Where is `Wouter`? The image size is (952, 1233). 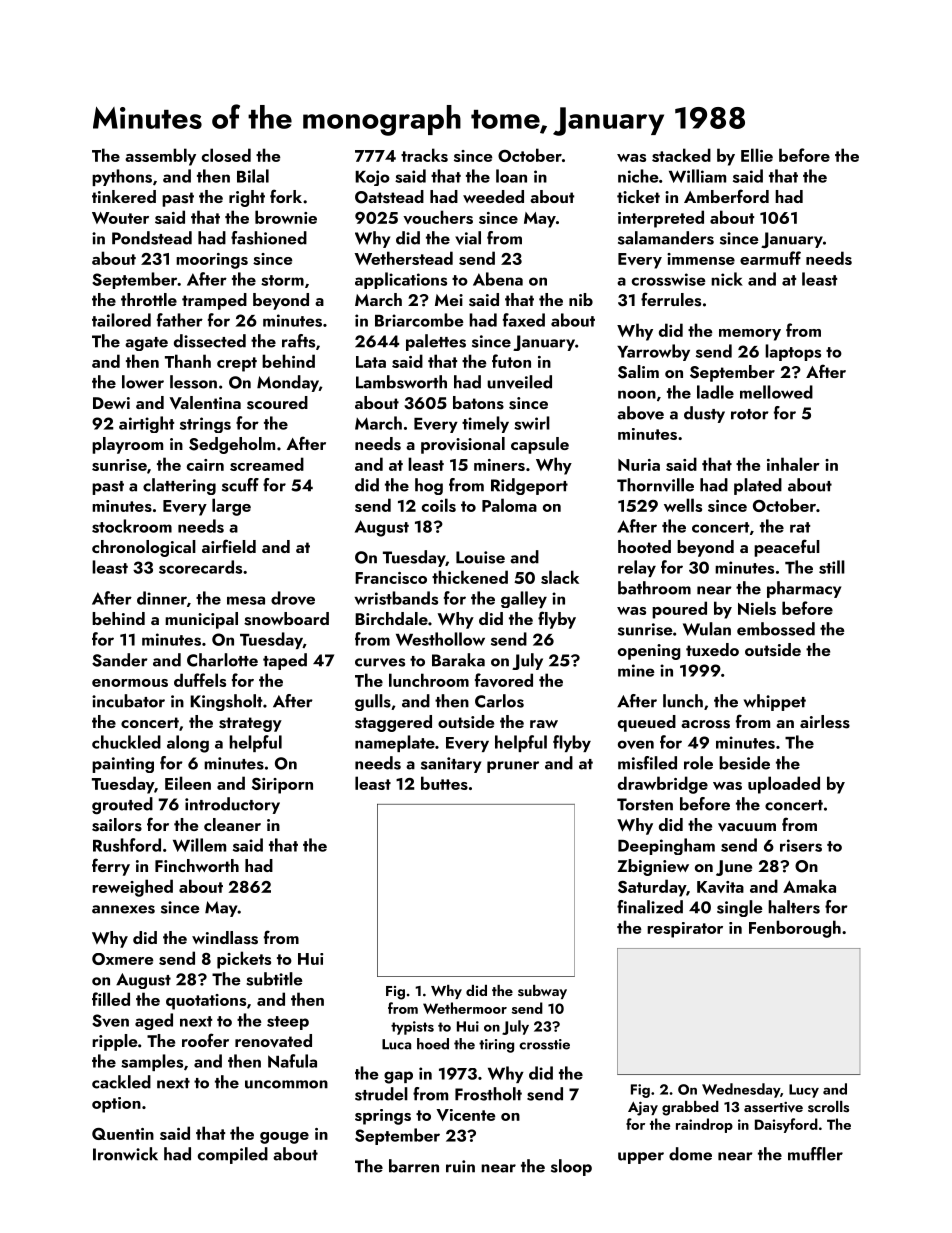
Wouter is located at coordinates (120, 218).
